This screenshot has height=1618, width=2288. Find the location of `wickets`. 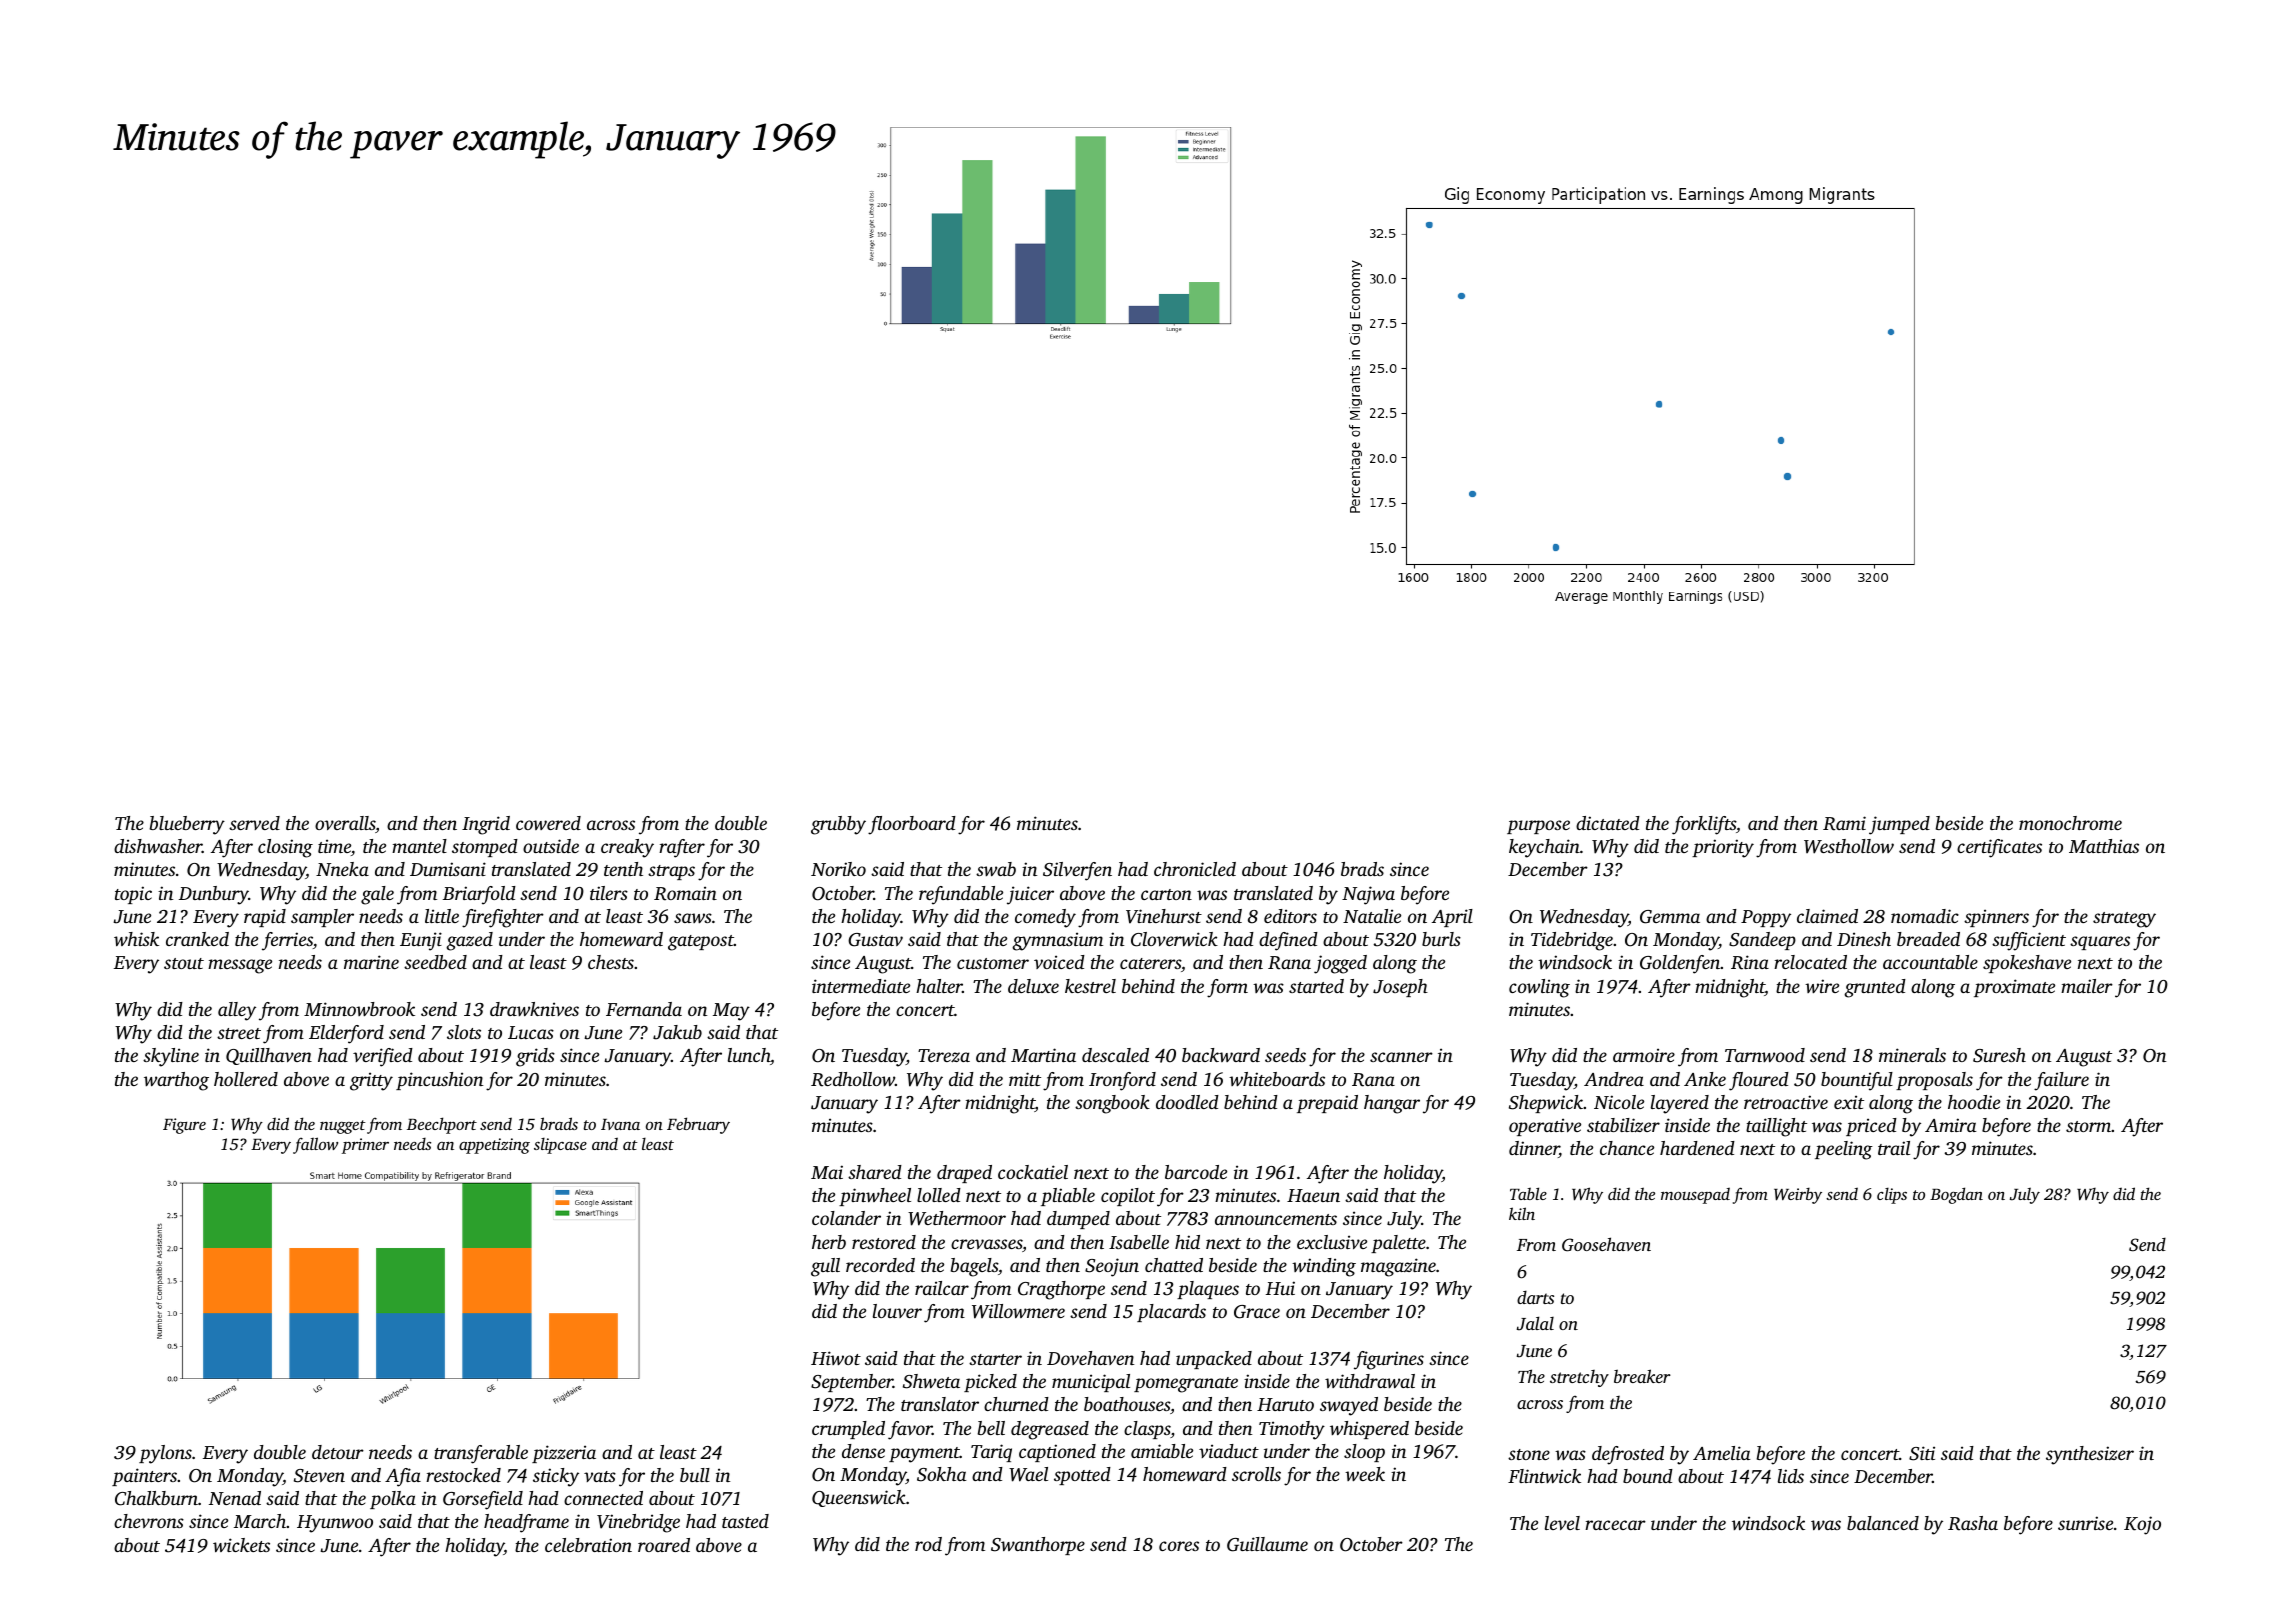

wickets is located at coordinates (241, 1545).
